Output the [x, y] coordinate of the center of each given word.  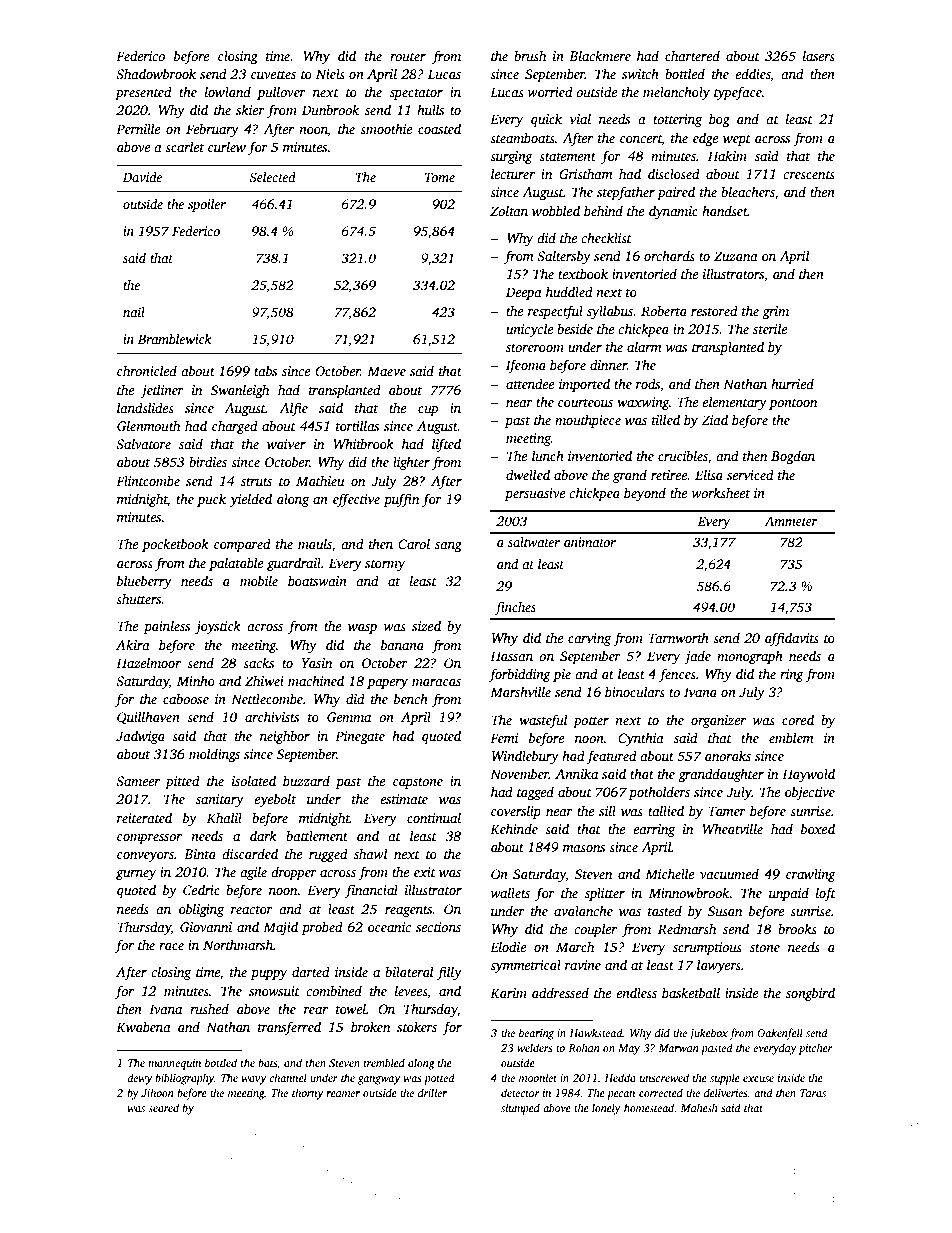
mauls [315, 543]
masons [584, 848]
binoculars [635, 691]
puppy [269, 975]
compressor [149, 839]
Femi [504, 738]
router [408, 57]
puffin [401, 500]
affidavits [792, 639]
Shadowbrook [156, 73]
